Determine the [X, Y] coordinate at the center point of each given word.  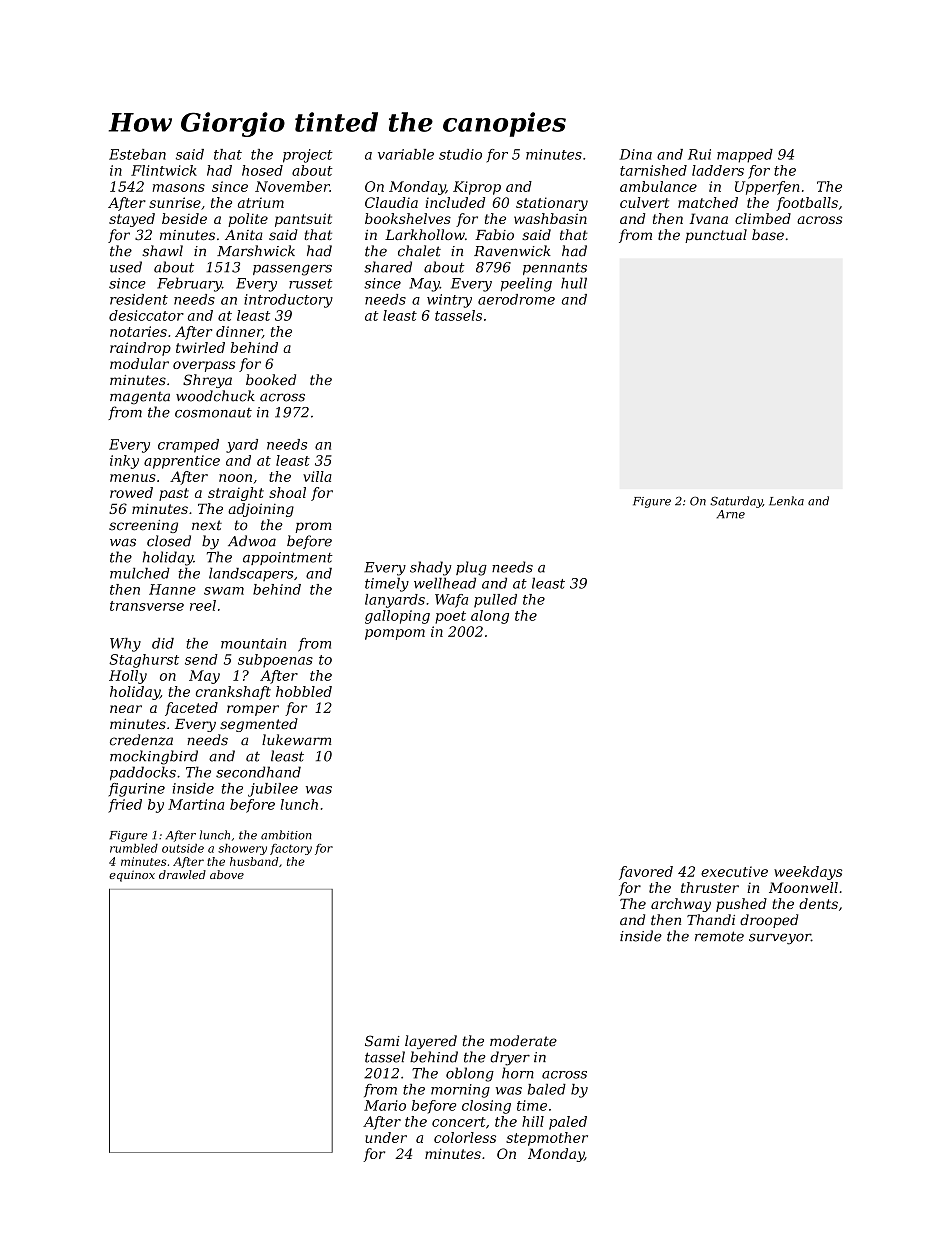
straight [236, 494]
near [126, 709]
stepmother [547, 1139]
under [386, 1137]
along [490, 617]
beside [184, 218]
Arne [731, 514]
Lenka [786, 501]
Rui [699, 154]
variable [406, 154]
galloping [397, 617]
